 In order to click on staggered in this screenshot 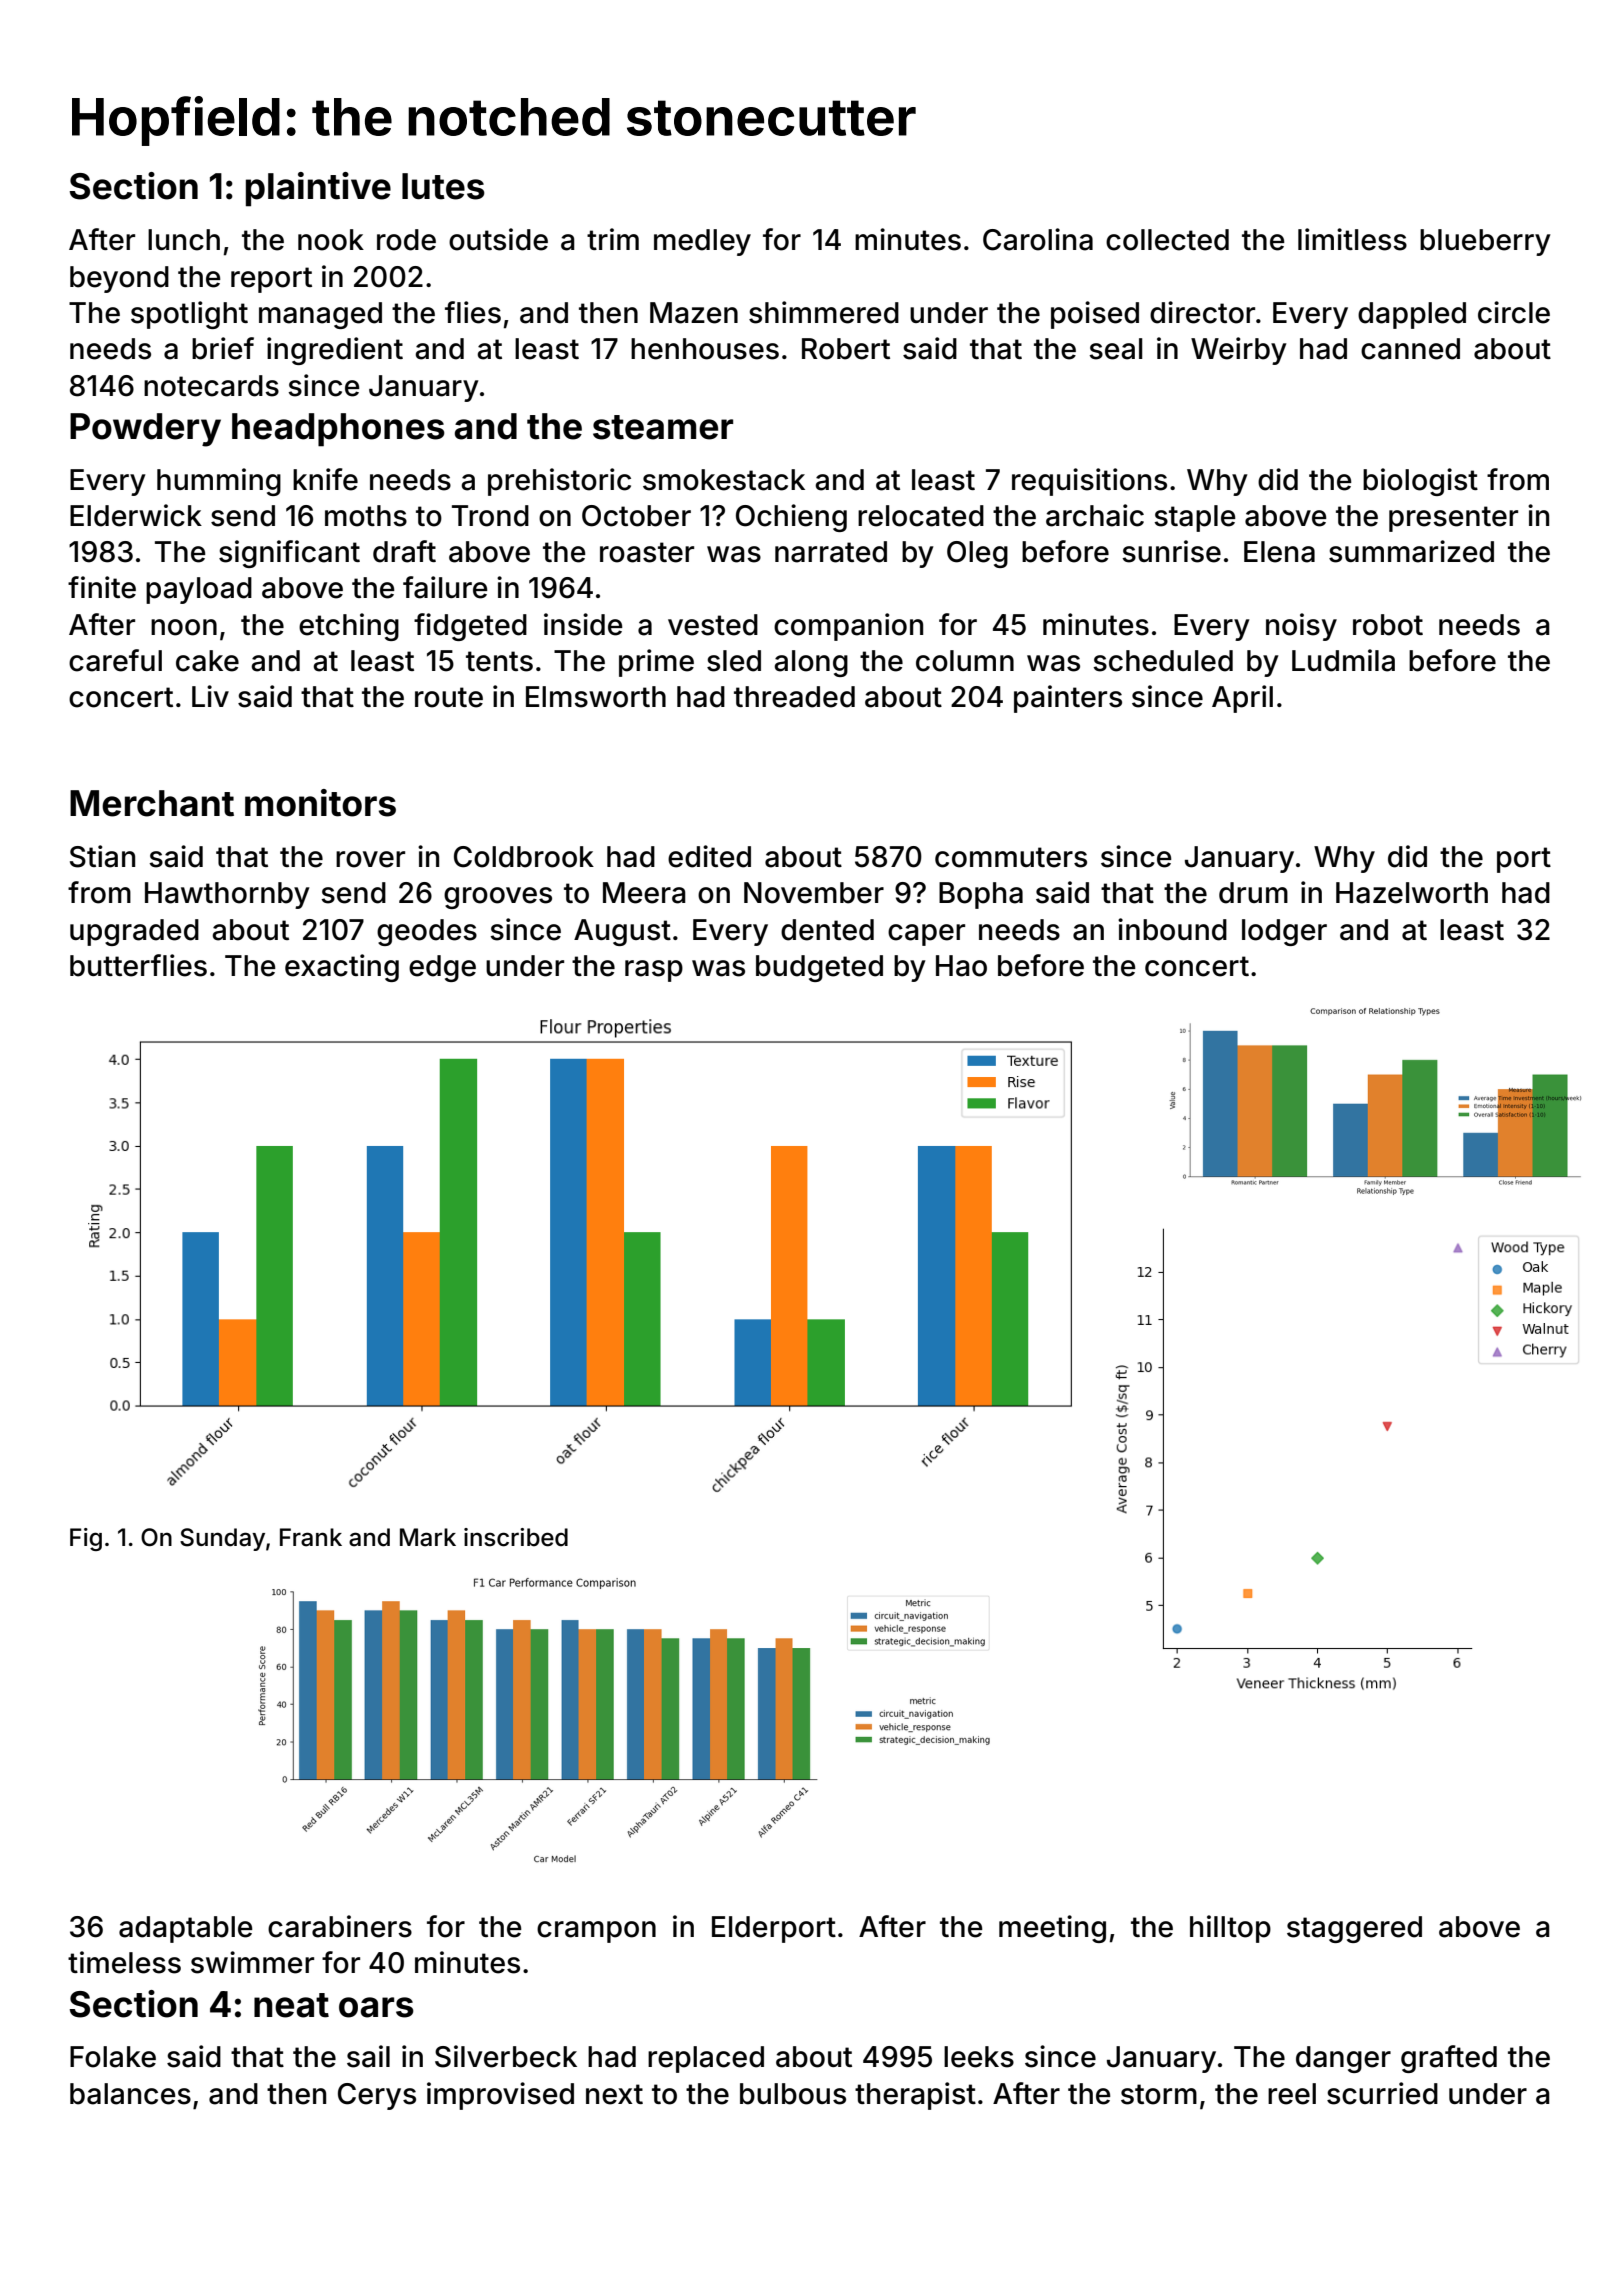, I will do `click(1354, 1929)`.
